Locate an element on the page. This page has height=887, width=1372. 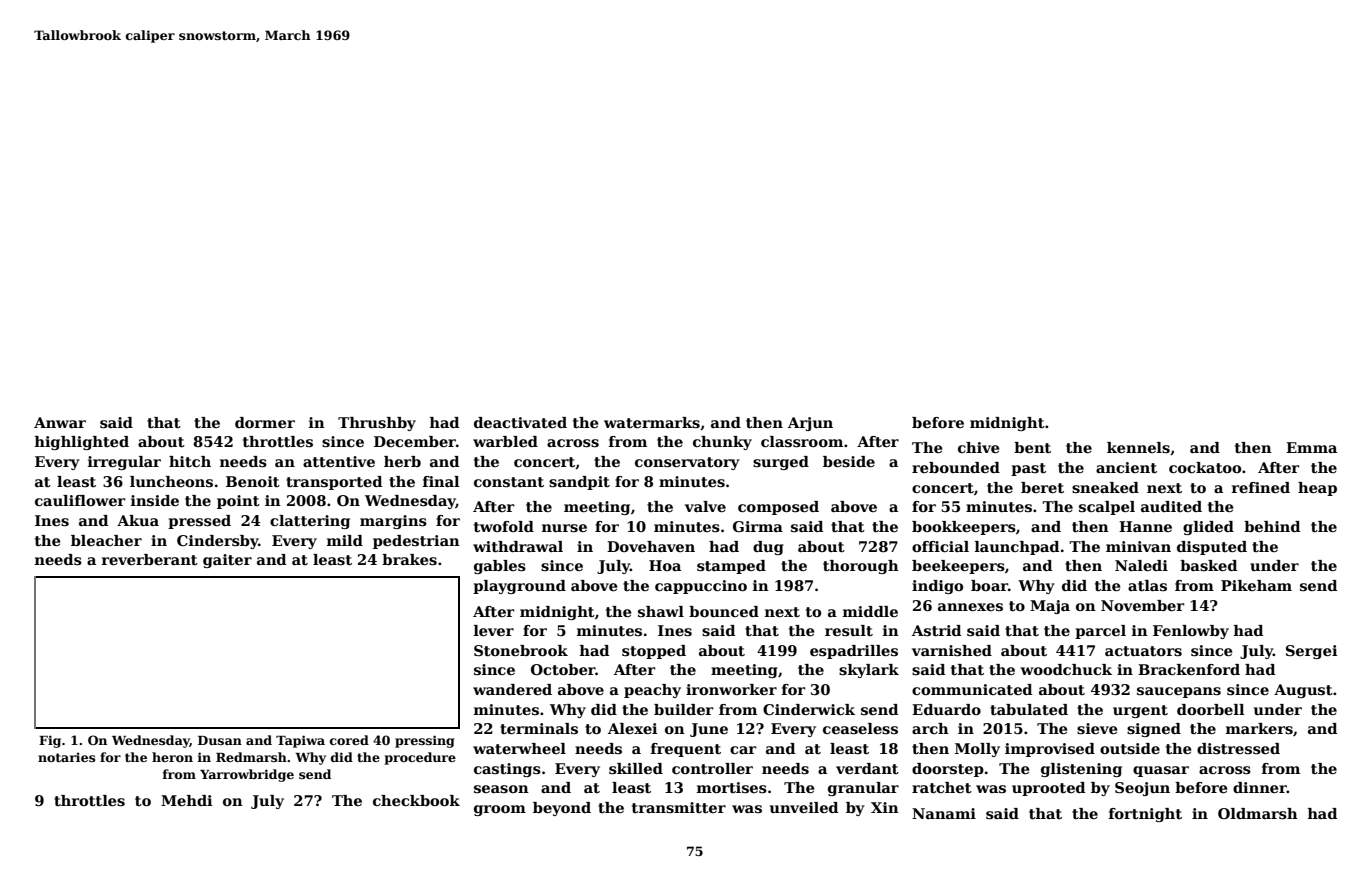
Dovehaven is located at coordinates (651, 546).
